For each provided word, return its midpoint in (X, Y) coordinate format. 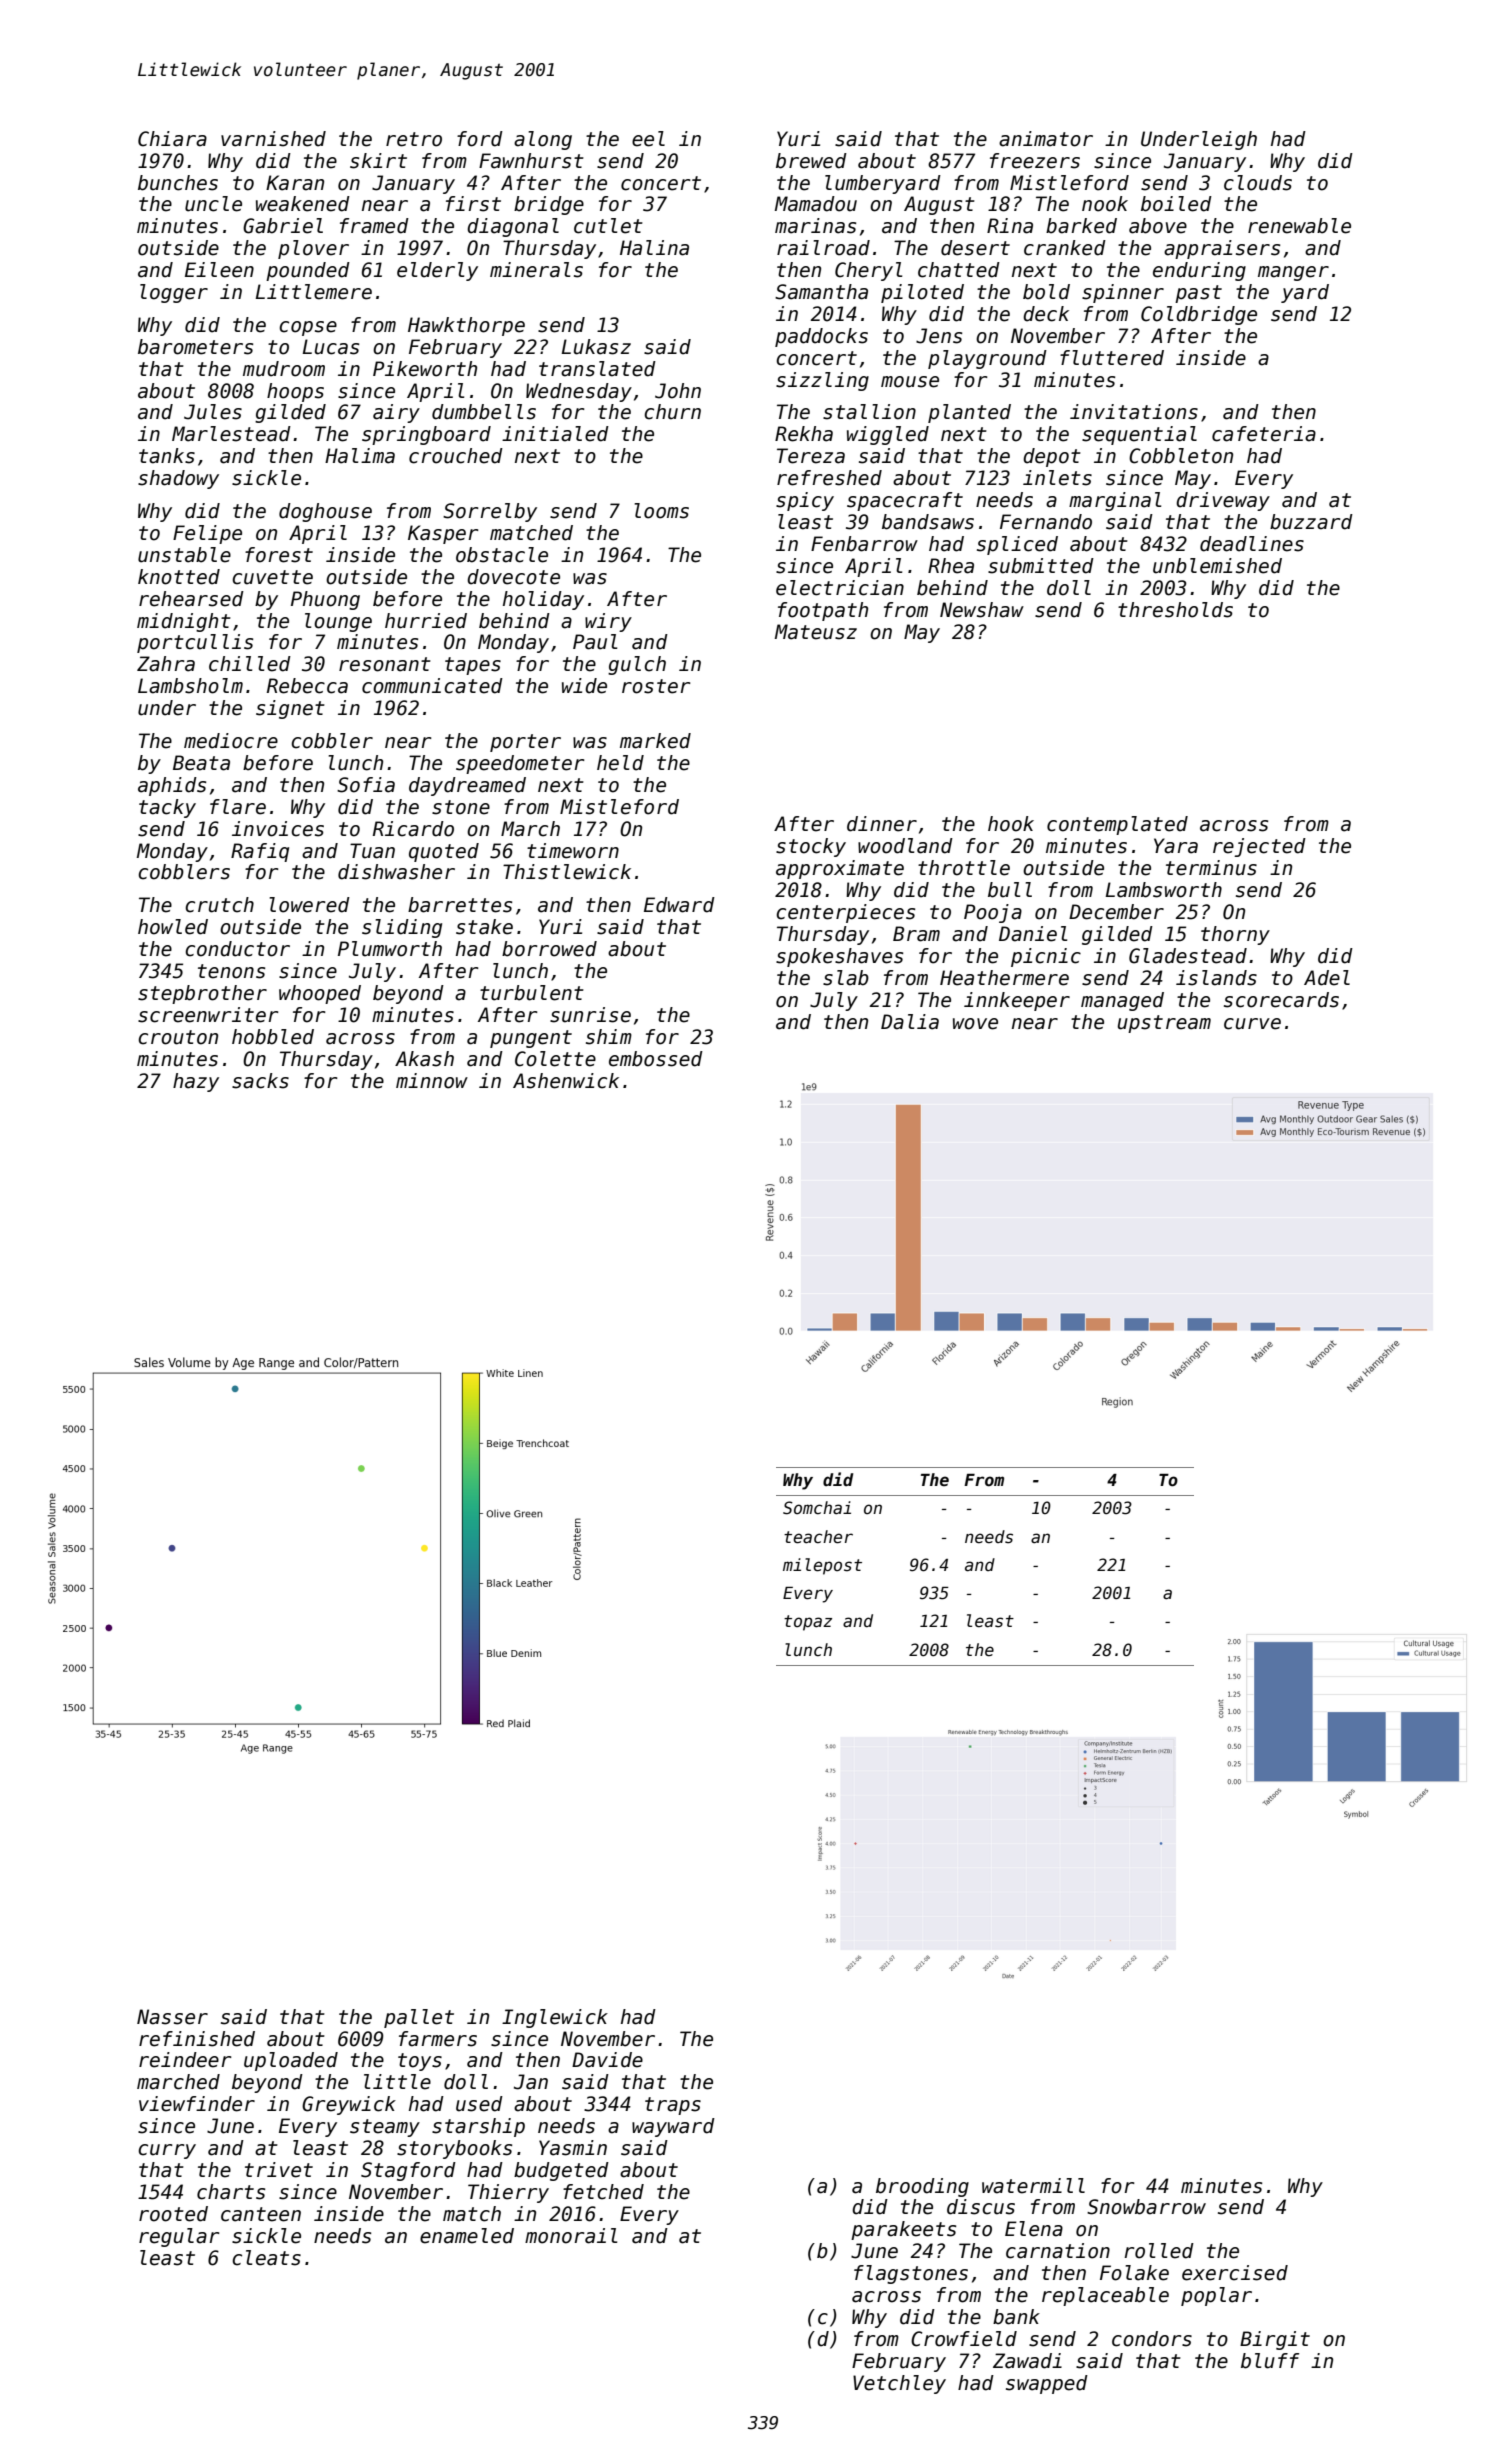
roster (656, 686)
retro (414, 139)
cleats (266, 2258)
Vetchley (899, 2384)
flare (238, 807)
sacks (260, 1081)
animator (1046, 139)
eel (648, 139)
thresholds (1175, 610)
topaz (808, 1623)
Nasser (172, 2017)
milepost (822, 1566)
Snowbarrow (1146, 2207)
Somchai (817, 1508)
